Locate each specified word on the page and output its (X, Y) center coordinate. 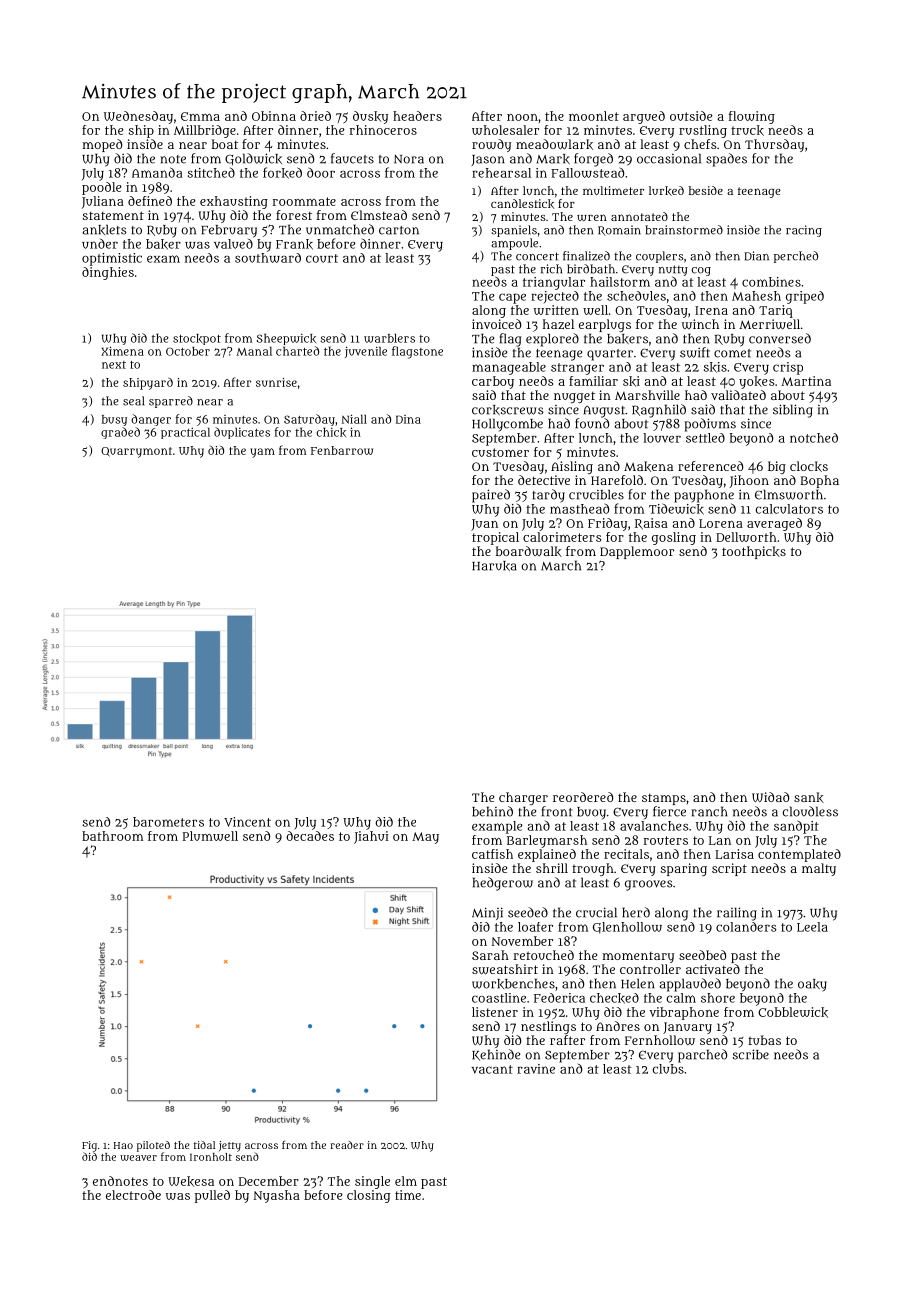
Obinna (274, 116)
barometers (168, 822)
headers (417, 116)
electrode (133, 1195)
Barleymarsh (547, 841)
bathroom (112, 836)
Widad (770, 797)
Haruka (494, 566)
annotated (639, 216)
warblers (389, 338)
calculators (789, 509)
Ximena (122, 351)
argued (644, 117)
